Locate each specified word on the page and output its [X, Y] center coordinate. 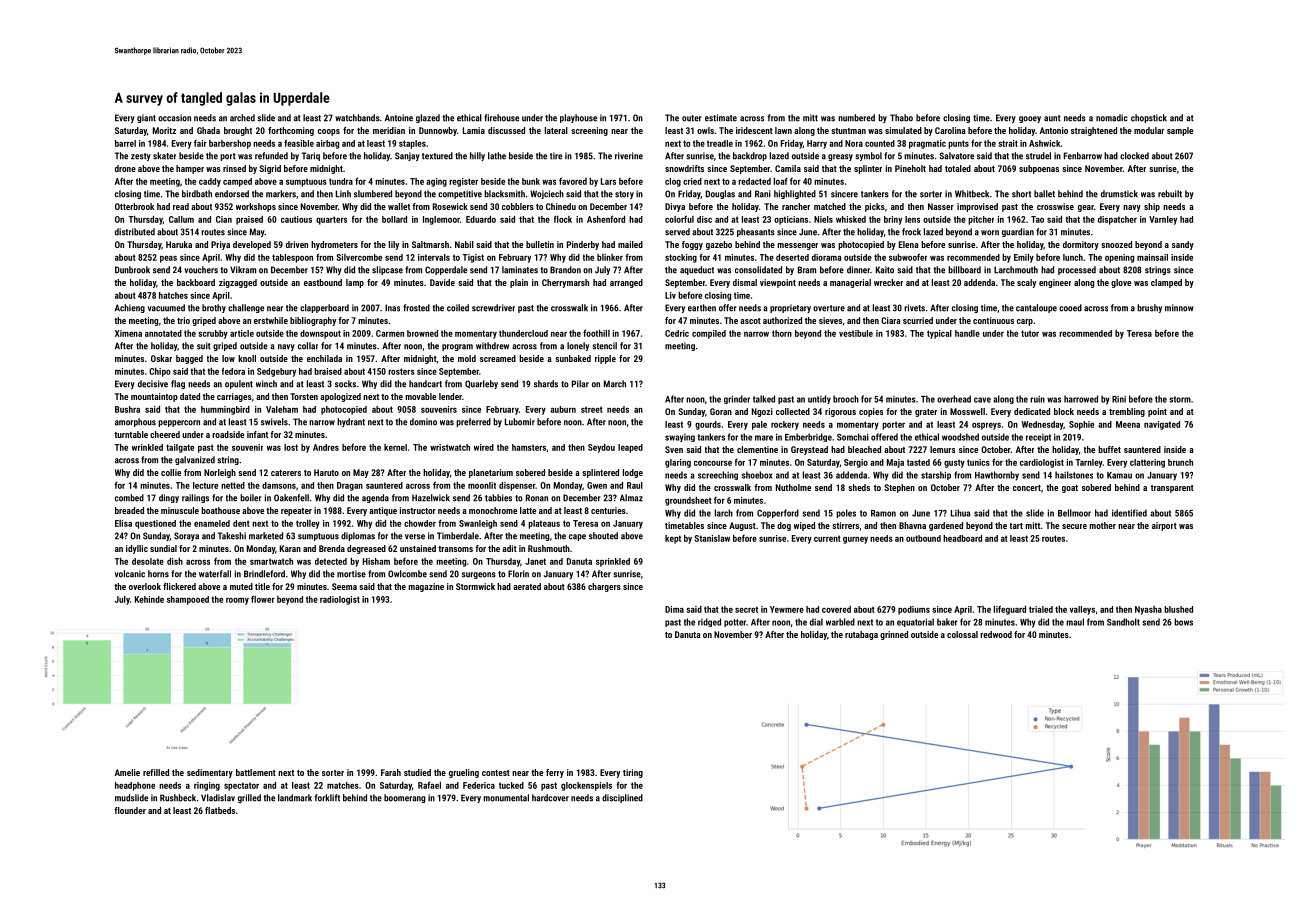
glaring [678, 463]
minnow [1179, 308]
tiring [633, 773]
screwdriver [493, 308]
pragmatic [927, 144]
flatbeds [220, 810]
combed [129, 498]
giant [146, 118]
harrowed [1081, 399]
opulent [239, 384]
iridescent [754, 130]
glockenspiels [586, 786]
